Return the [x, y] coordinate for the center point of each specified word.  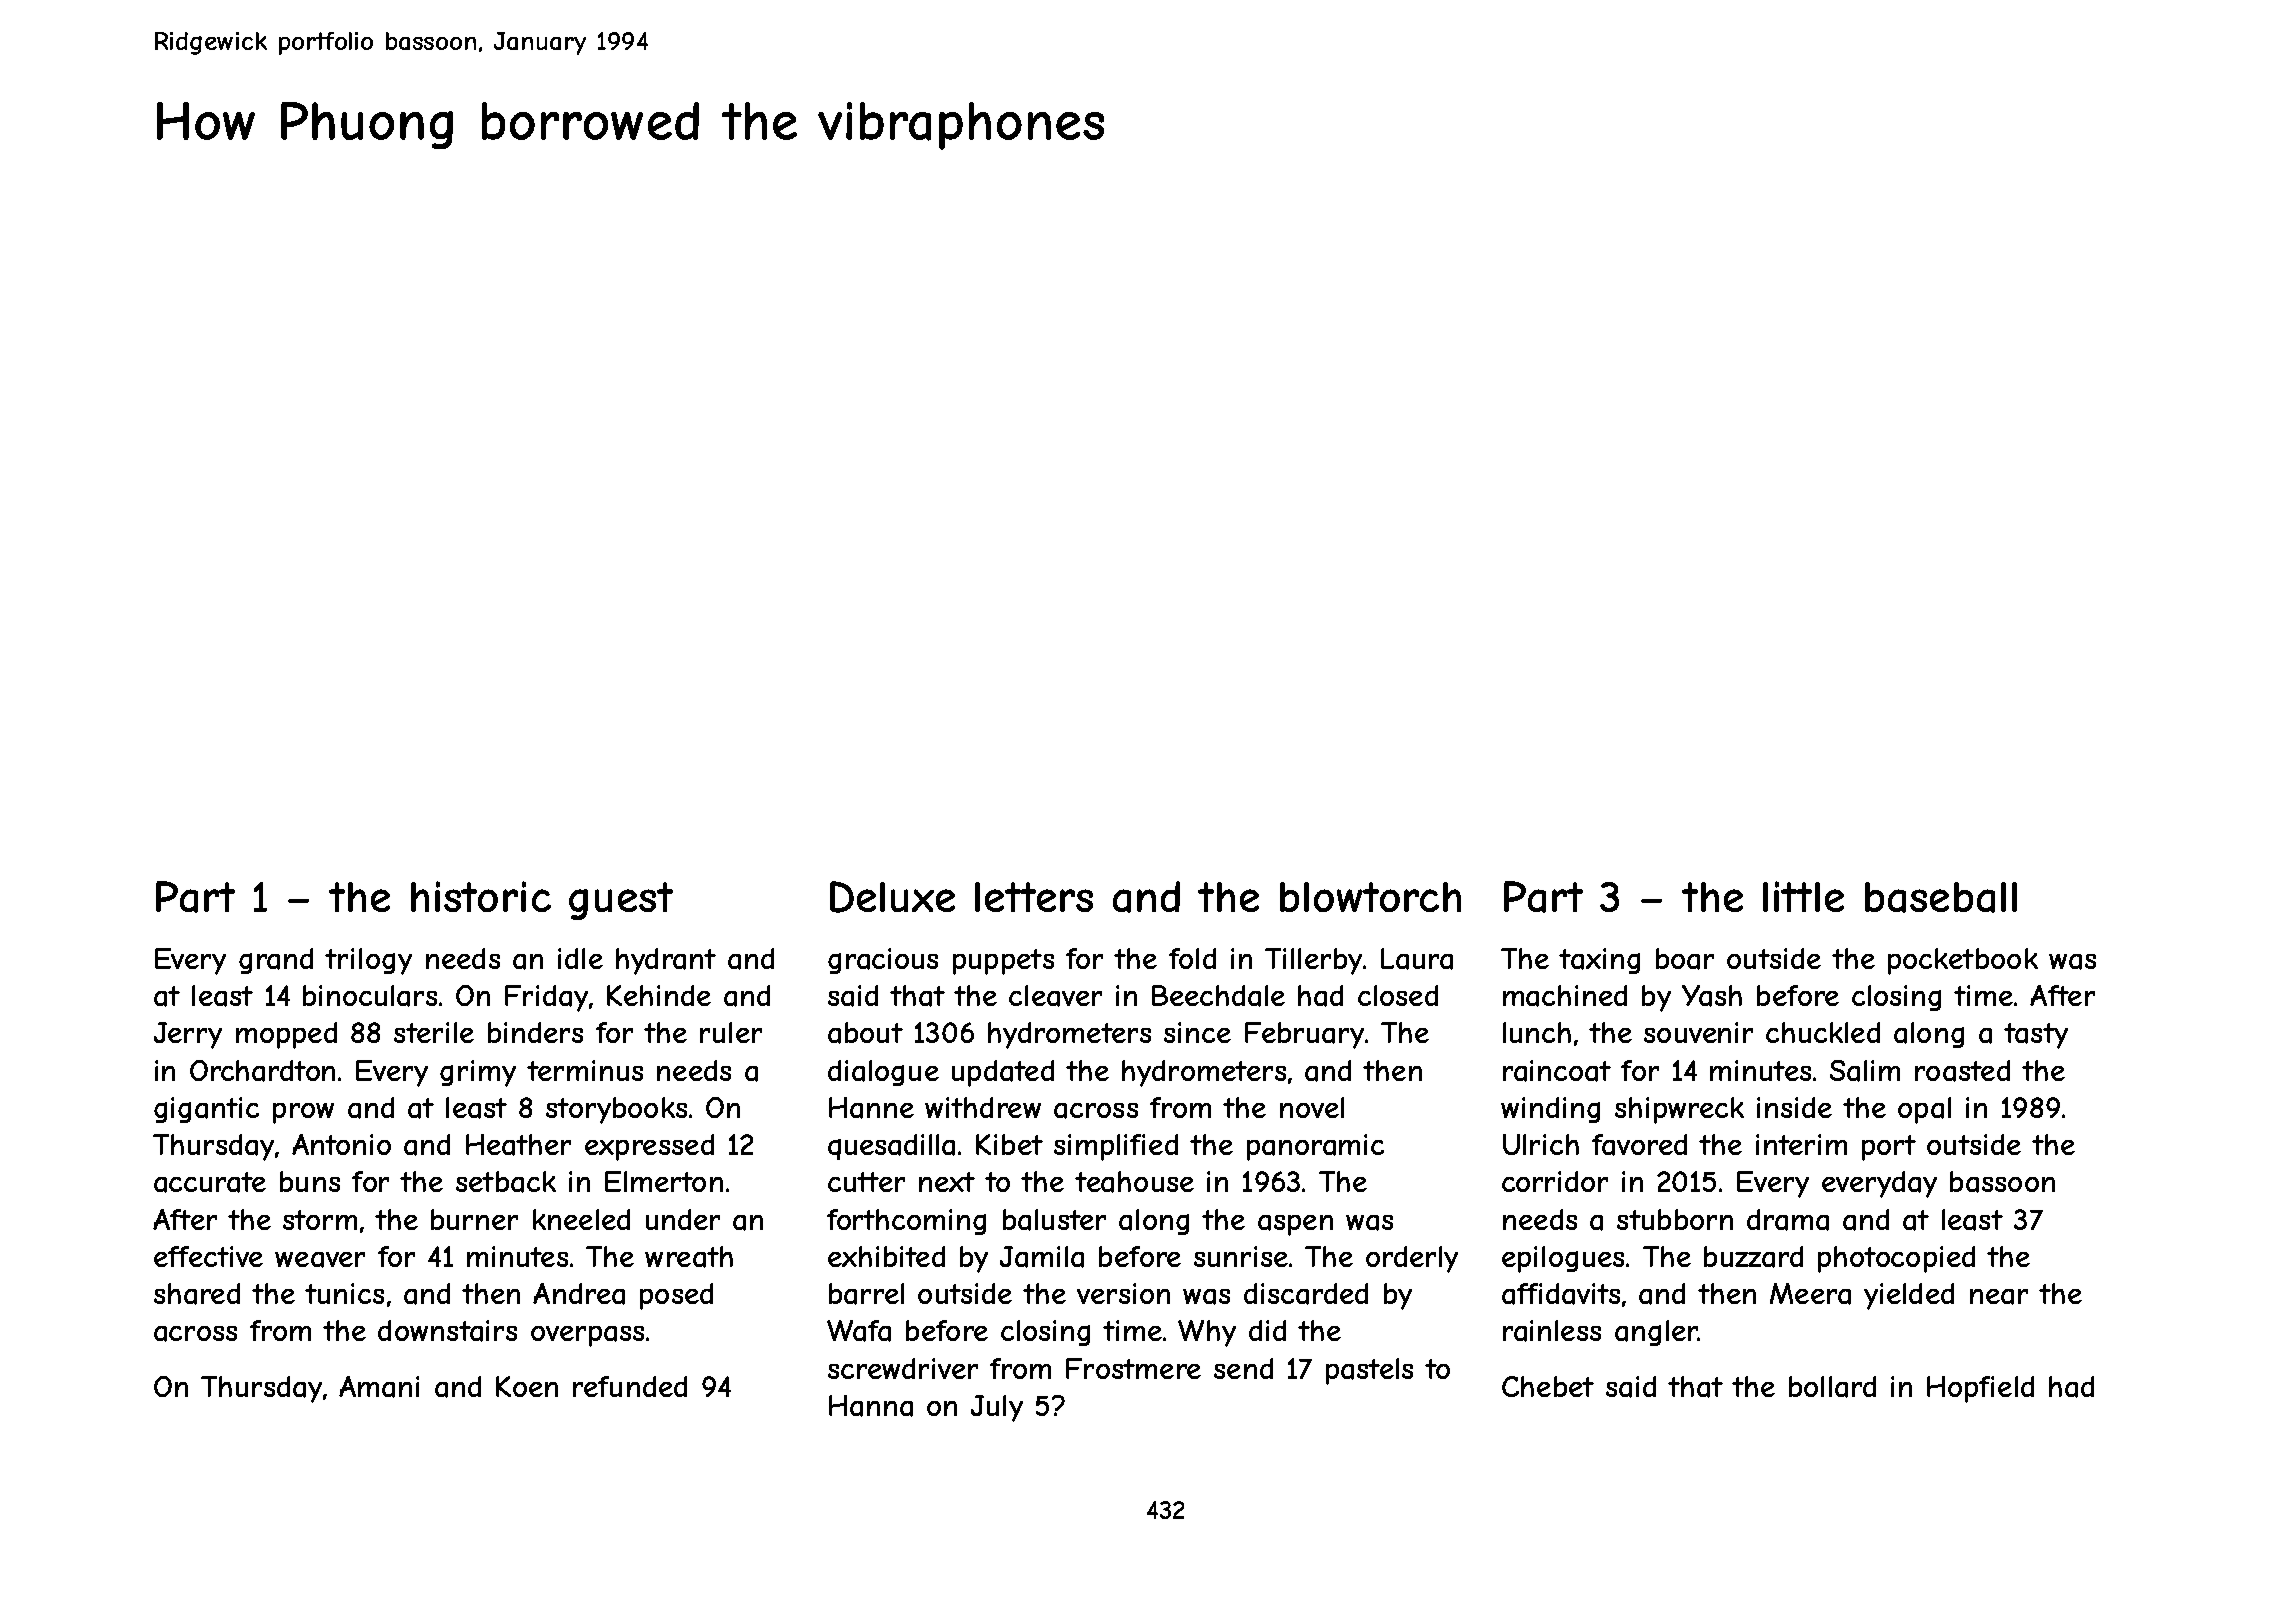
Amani [379, 1387]
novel [1312, 1107]
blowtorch [1370, 897]
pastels [1369, 1371]
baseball [1941, 897]
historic [481, 896]
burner [474, 1219]
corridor [1555, 1181]
